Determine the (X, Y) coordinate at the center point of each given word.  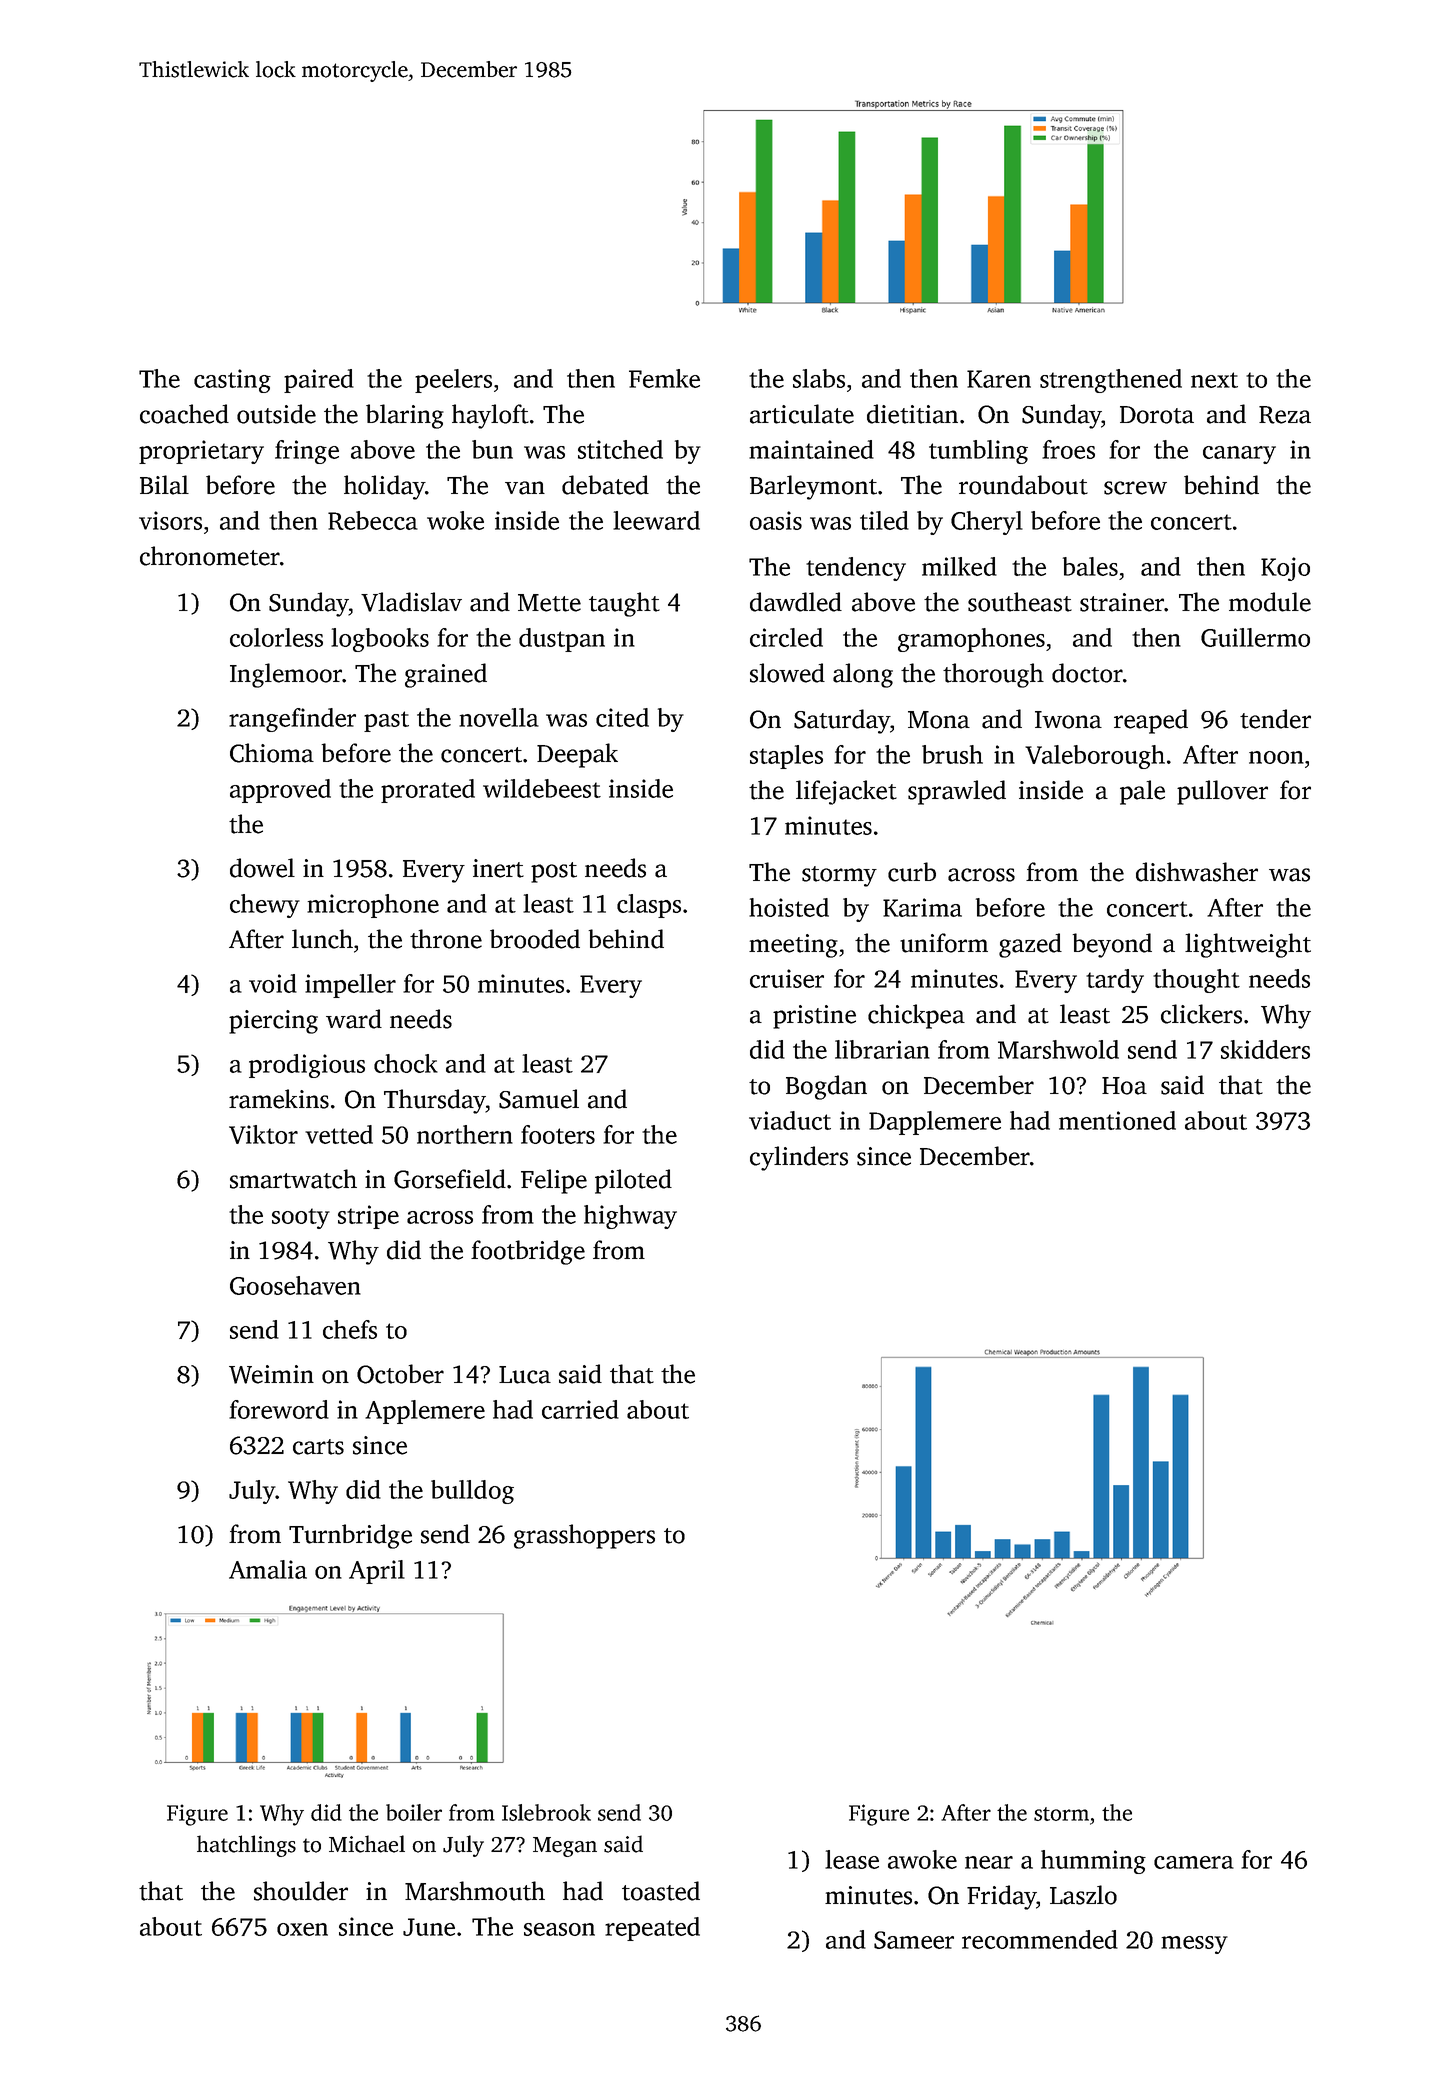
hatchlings (246, 1846)
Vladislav (411, 602)
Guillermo (1255, 637)
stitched (620, 449)
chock (406, 1063)
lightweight (1248, 945)
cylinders (799, 1158)
